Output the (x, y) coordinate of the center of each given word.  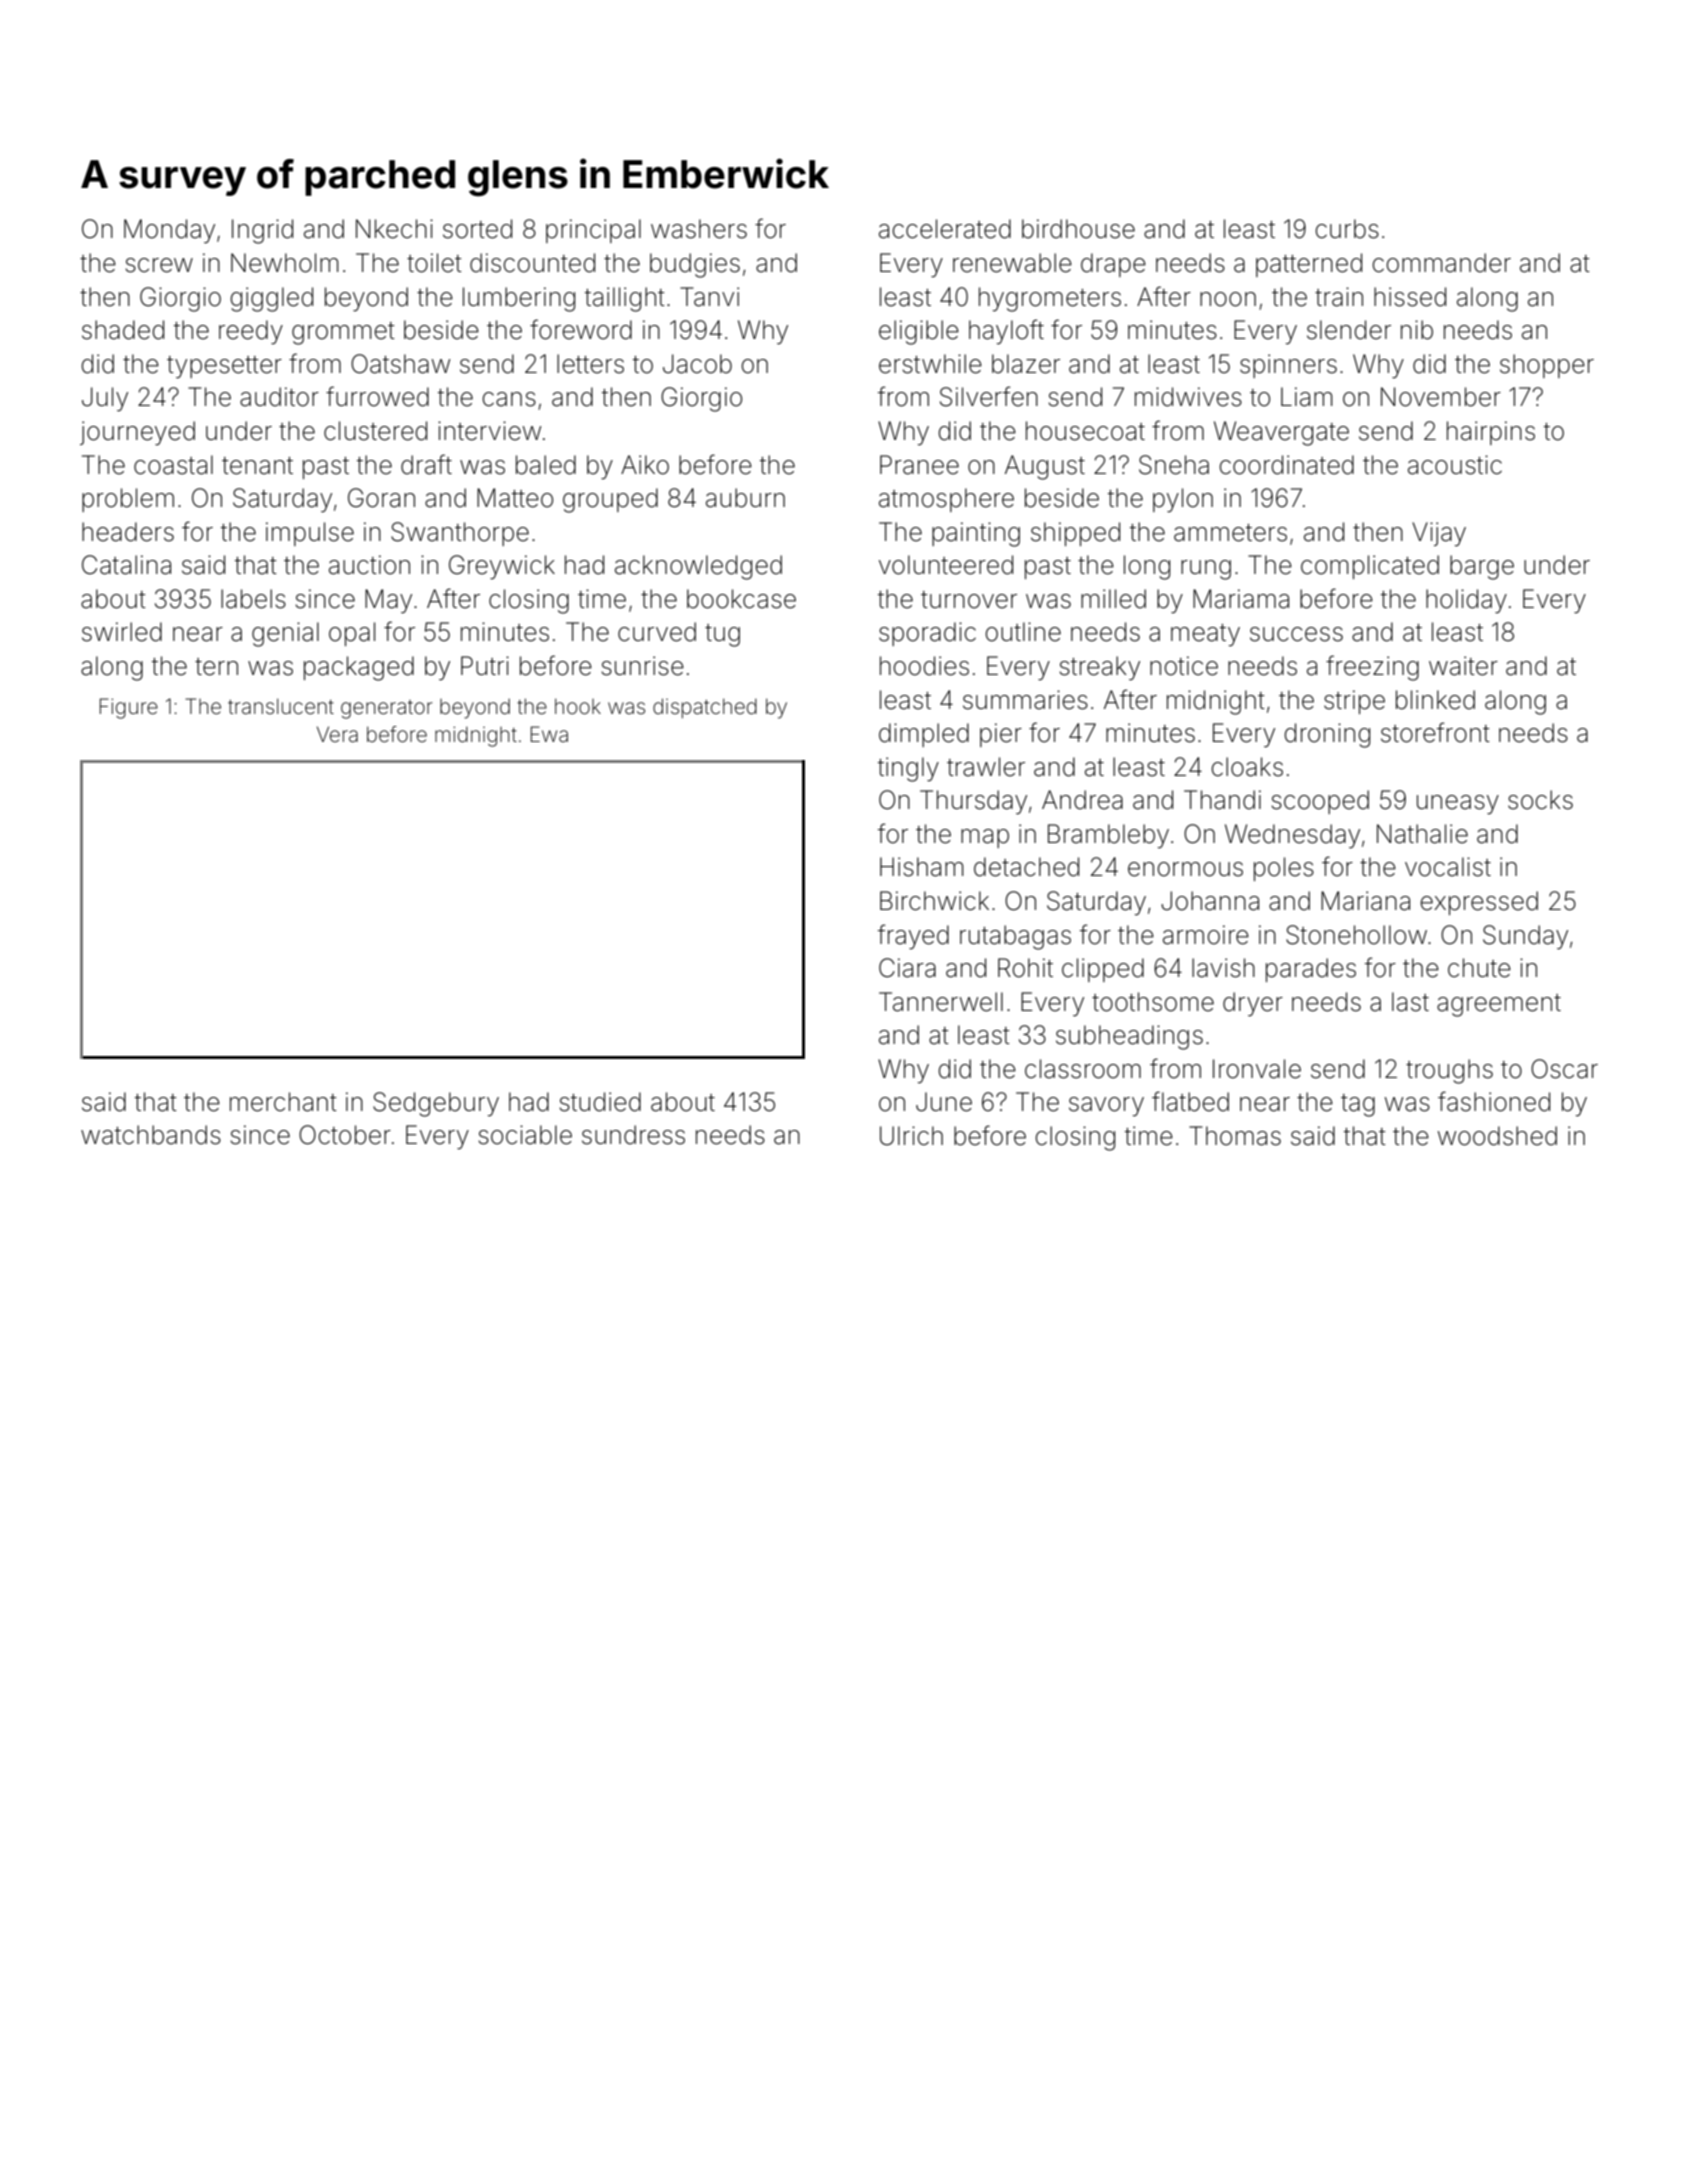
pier (1001, 735)
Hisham (922, 867)
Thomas (1235, 1136)
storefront (1435, 732)
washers (699, 229)
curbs (1347, 229)
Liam (1307, 397)
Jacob (697, 364)
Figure (129, 708)
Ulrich (911, 1136)
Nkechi (394, 229)
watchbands (151, 1135)
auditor (279, 397)
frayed (913, 937)
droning (1327, 735)
